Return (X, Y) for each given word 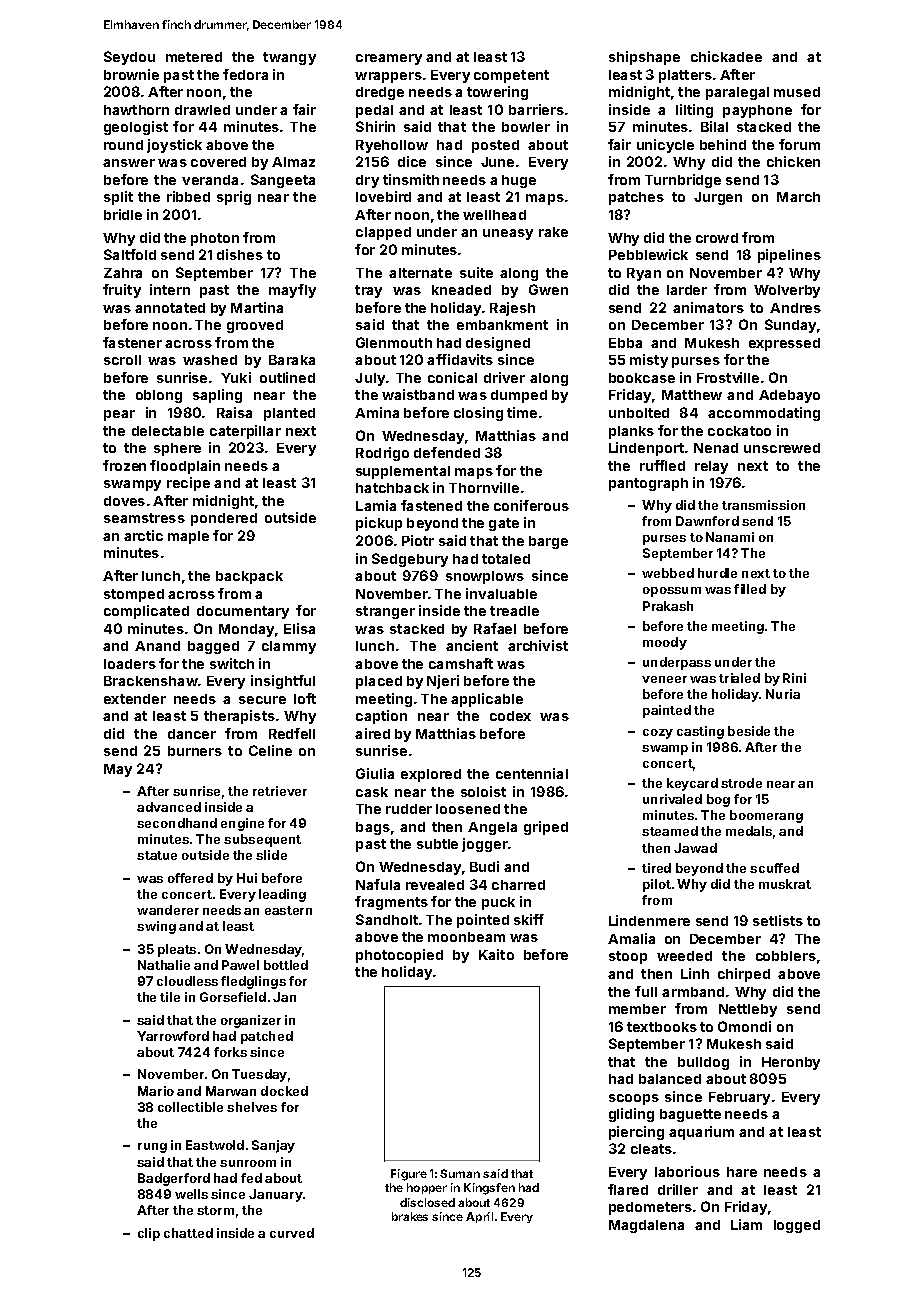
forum (799, 144)
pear (119, 415)
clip (149, 1234)
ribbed (188, 196)
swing (156, 927)
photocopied (399, 956)
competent (511, 76)
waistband (418, 394)
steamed (670, 831)
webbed (668, 573)
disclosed (427, 1202)
